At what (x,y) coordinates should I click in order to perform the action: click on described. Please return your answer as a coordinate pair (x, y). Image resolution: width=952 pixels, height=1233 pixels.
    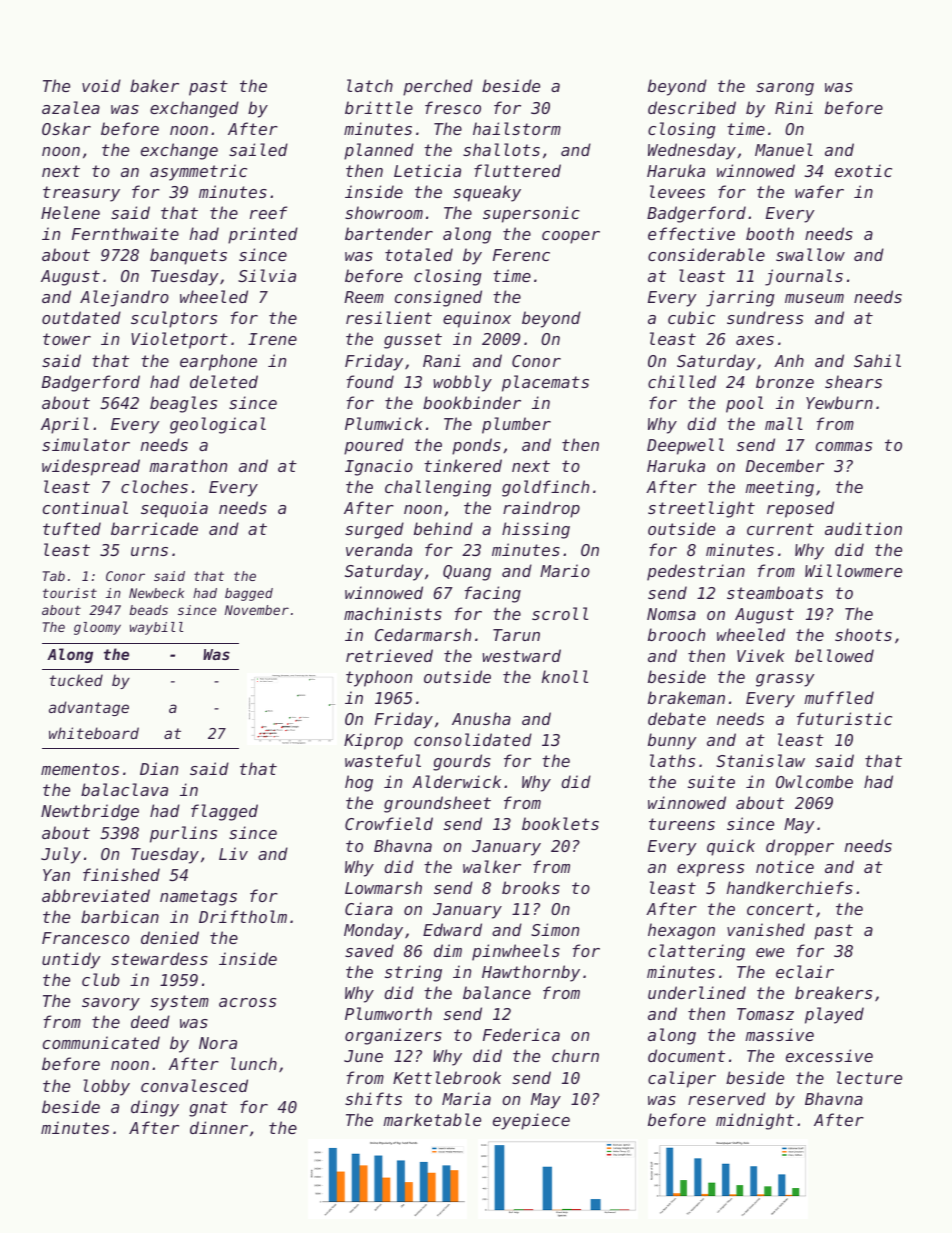
    Looking at the image, I should click on (692, 107).
